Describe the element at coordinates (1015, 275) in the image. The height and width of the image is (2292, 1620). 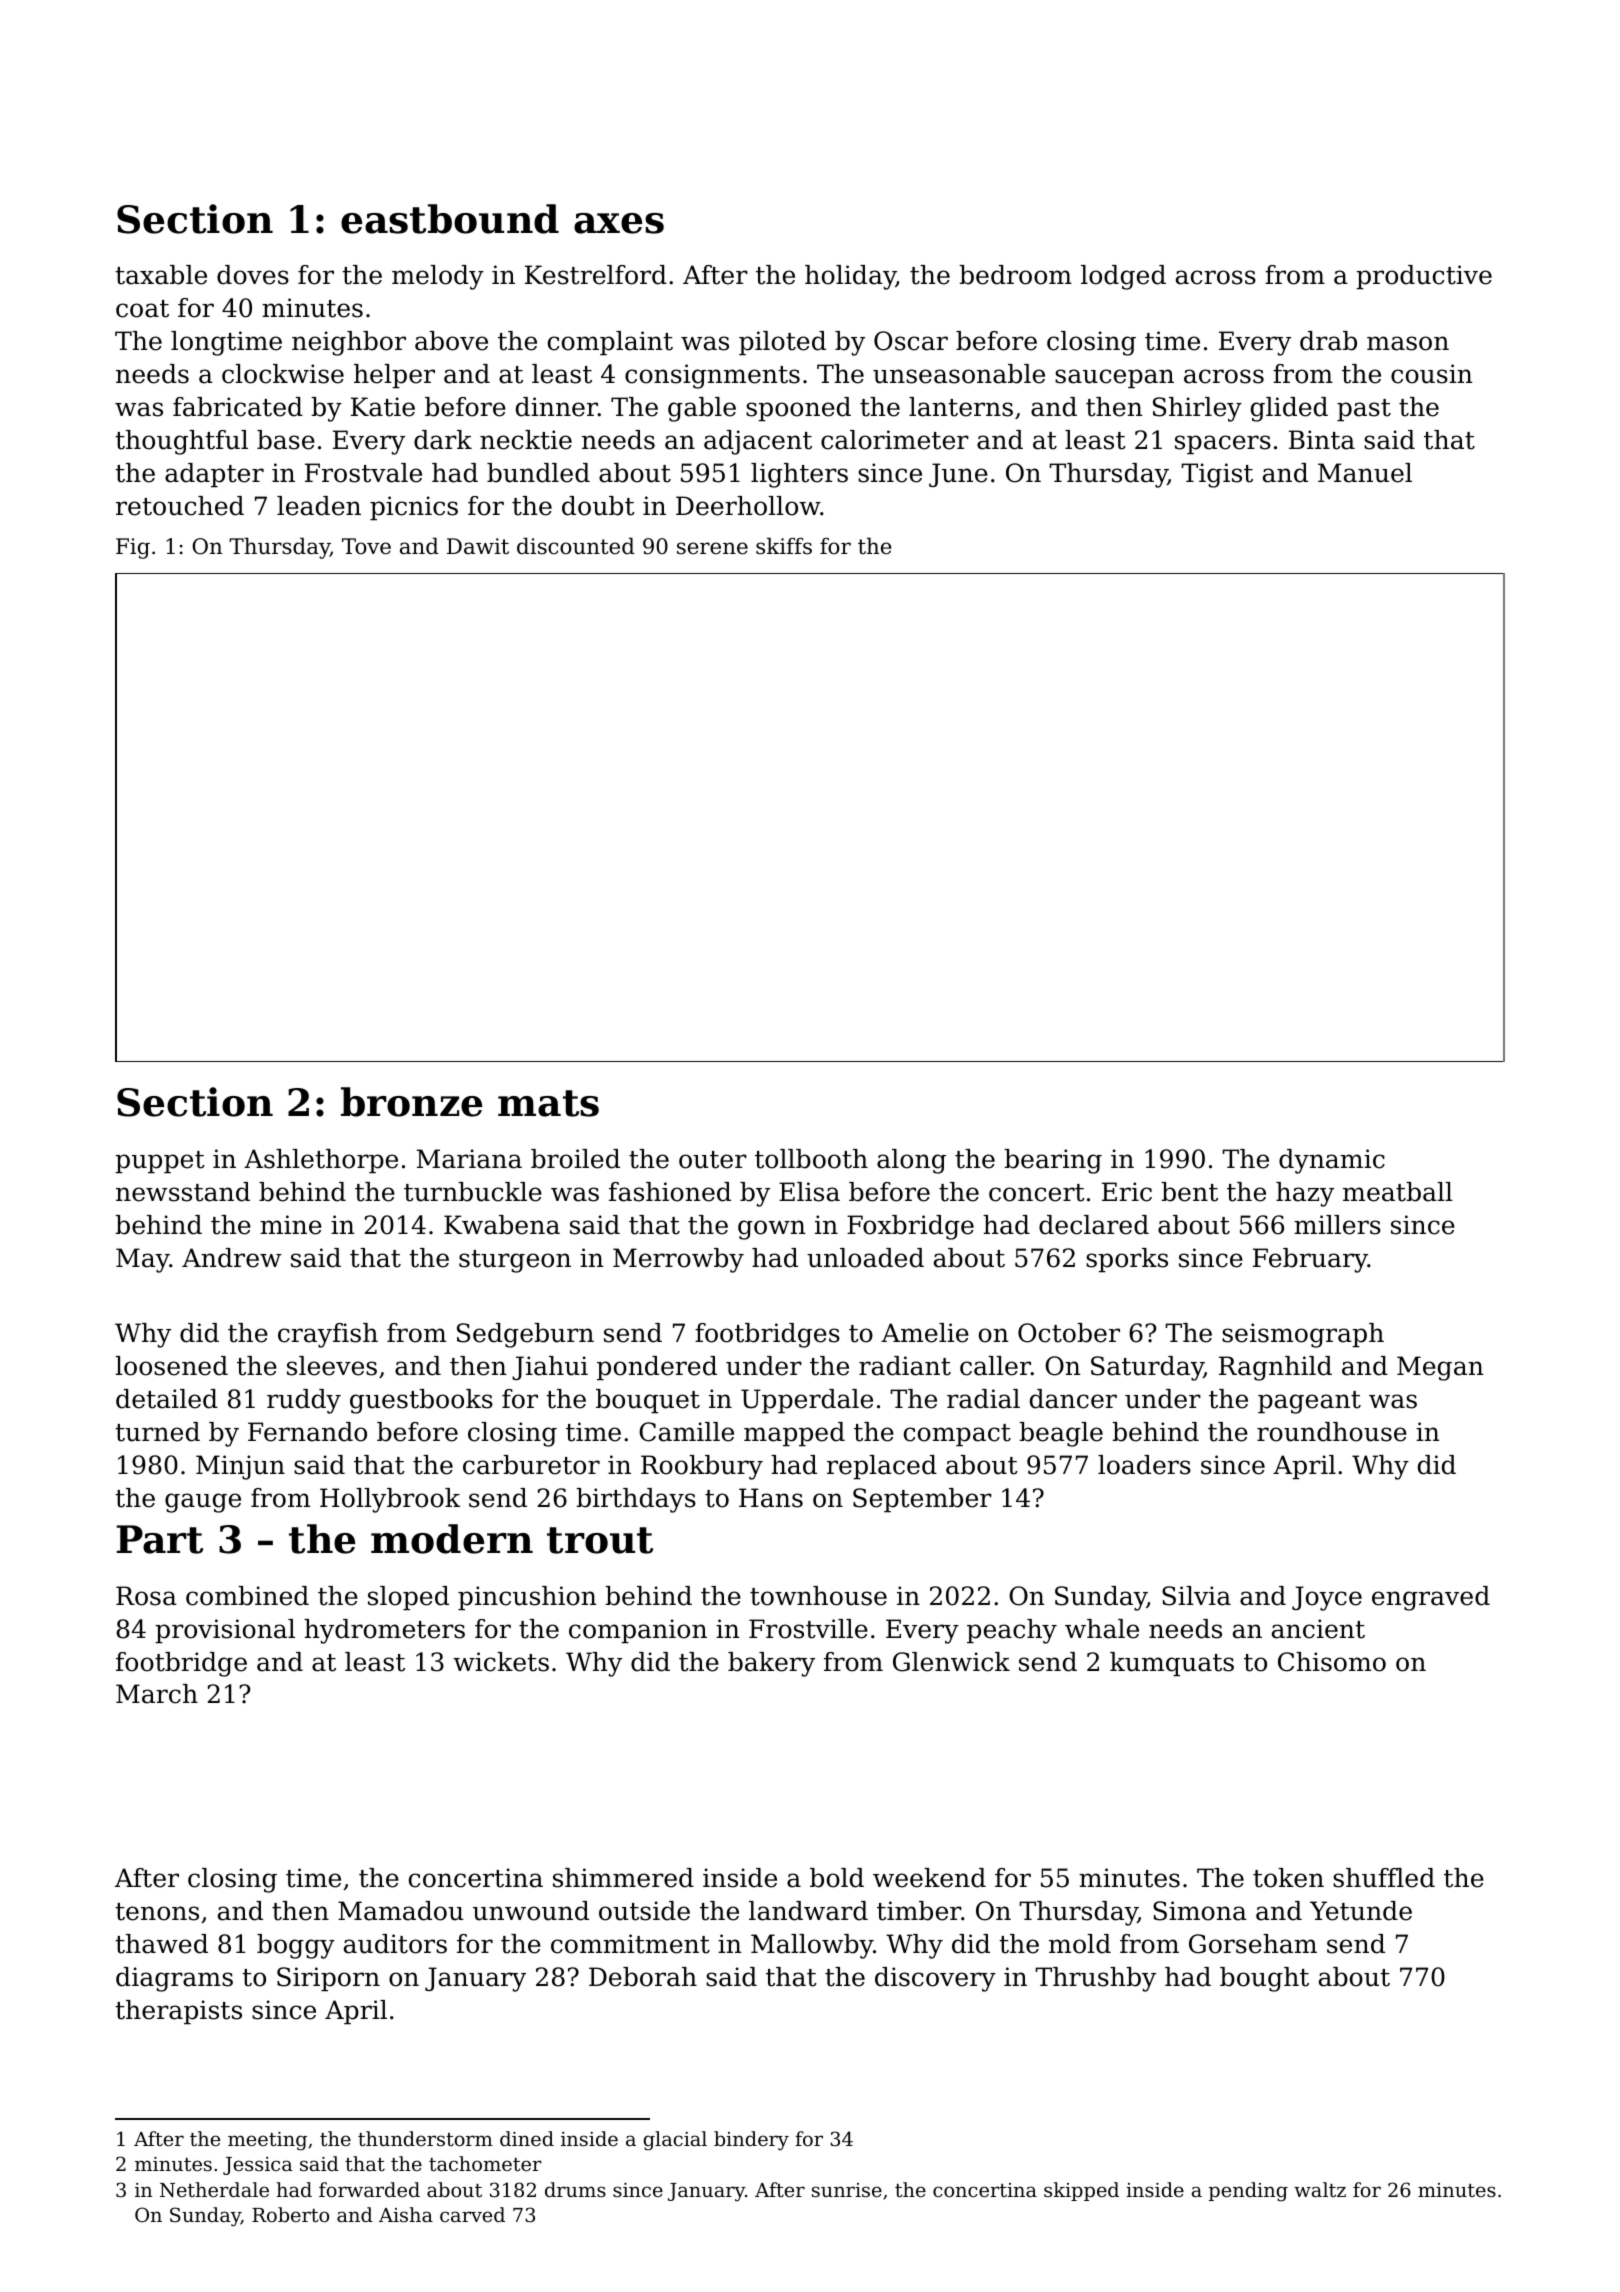
I see `bedroom` at that location.
